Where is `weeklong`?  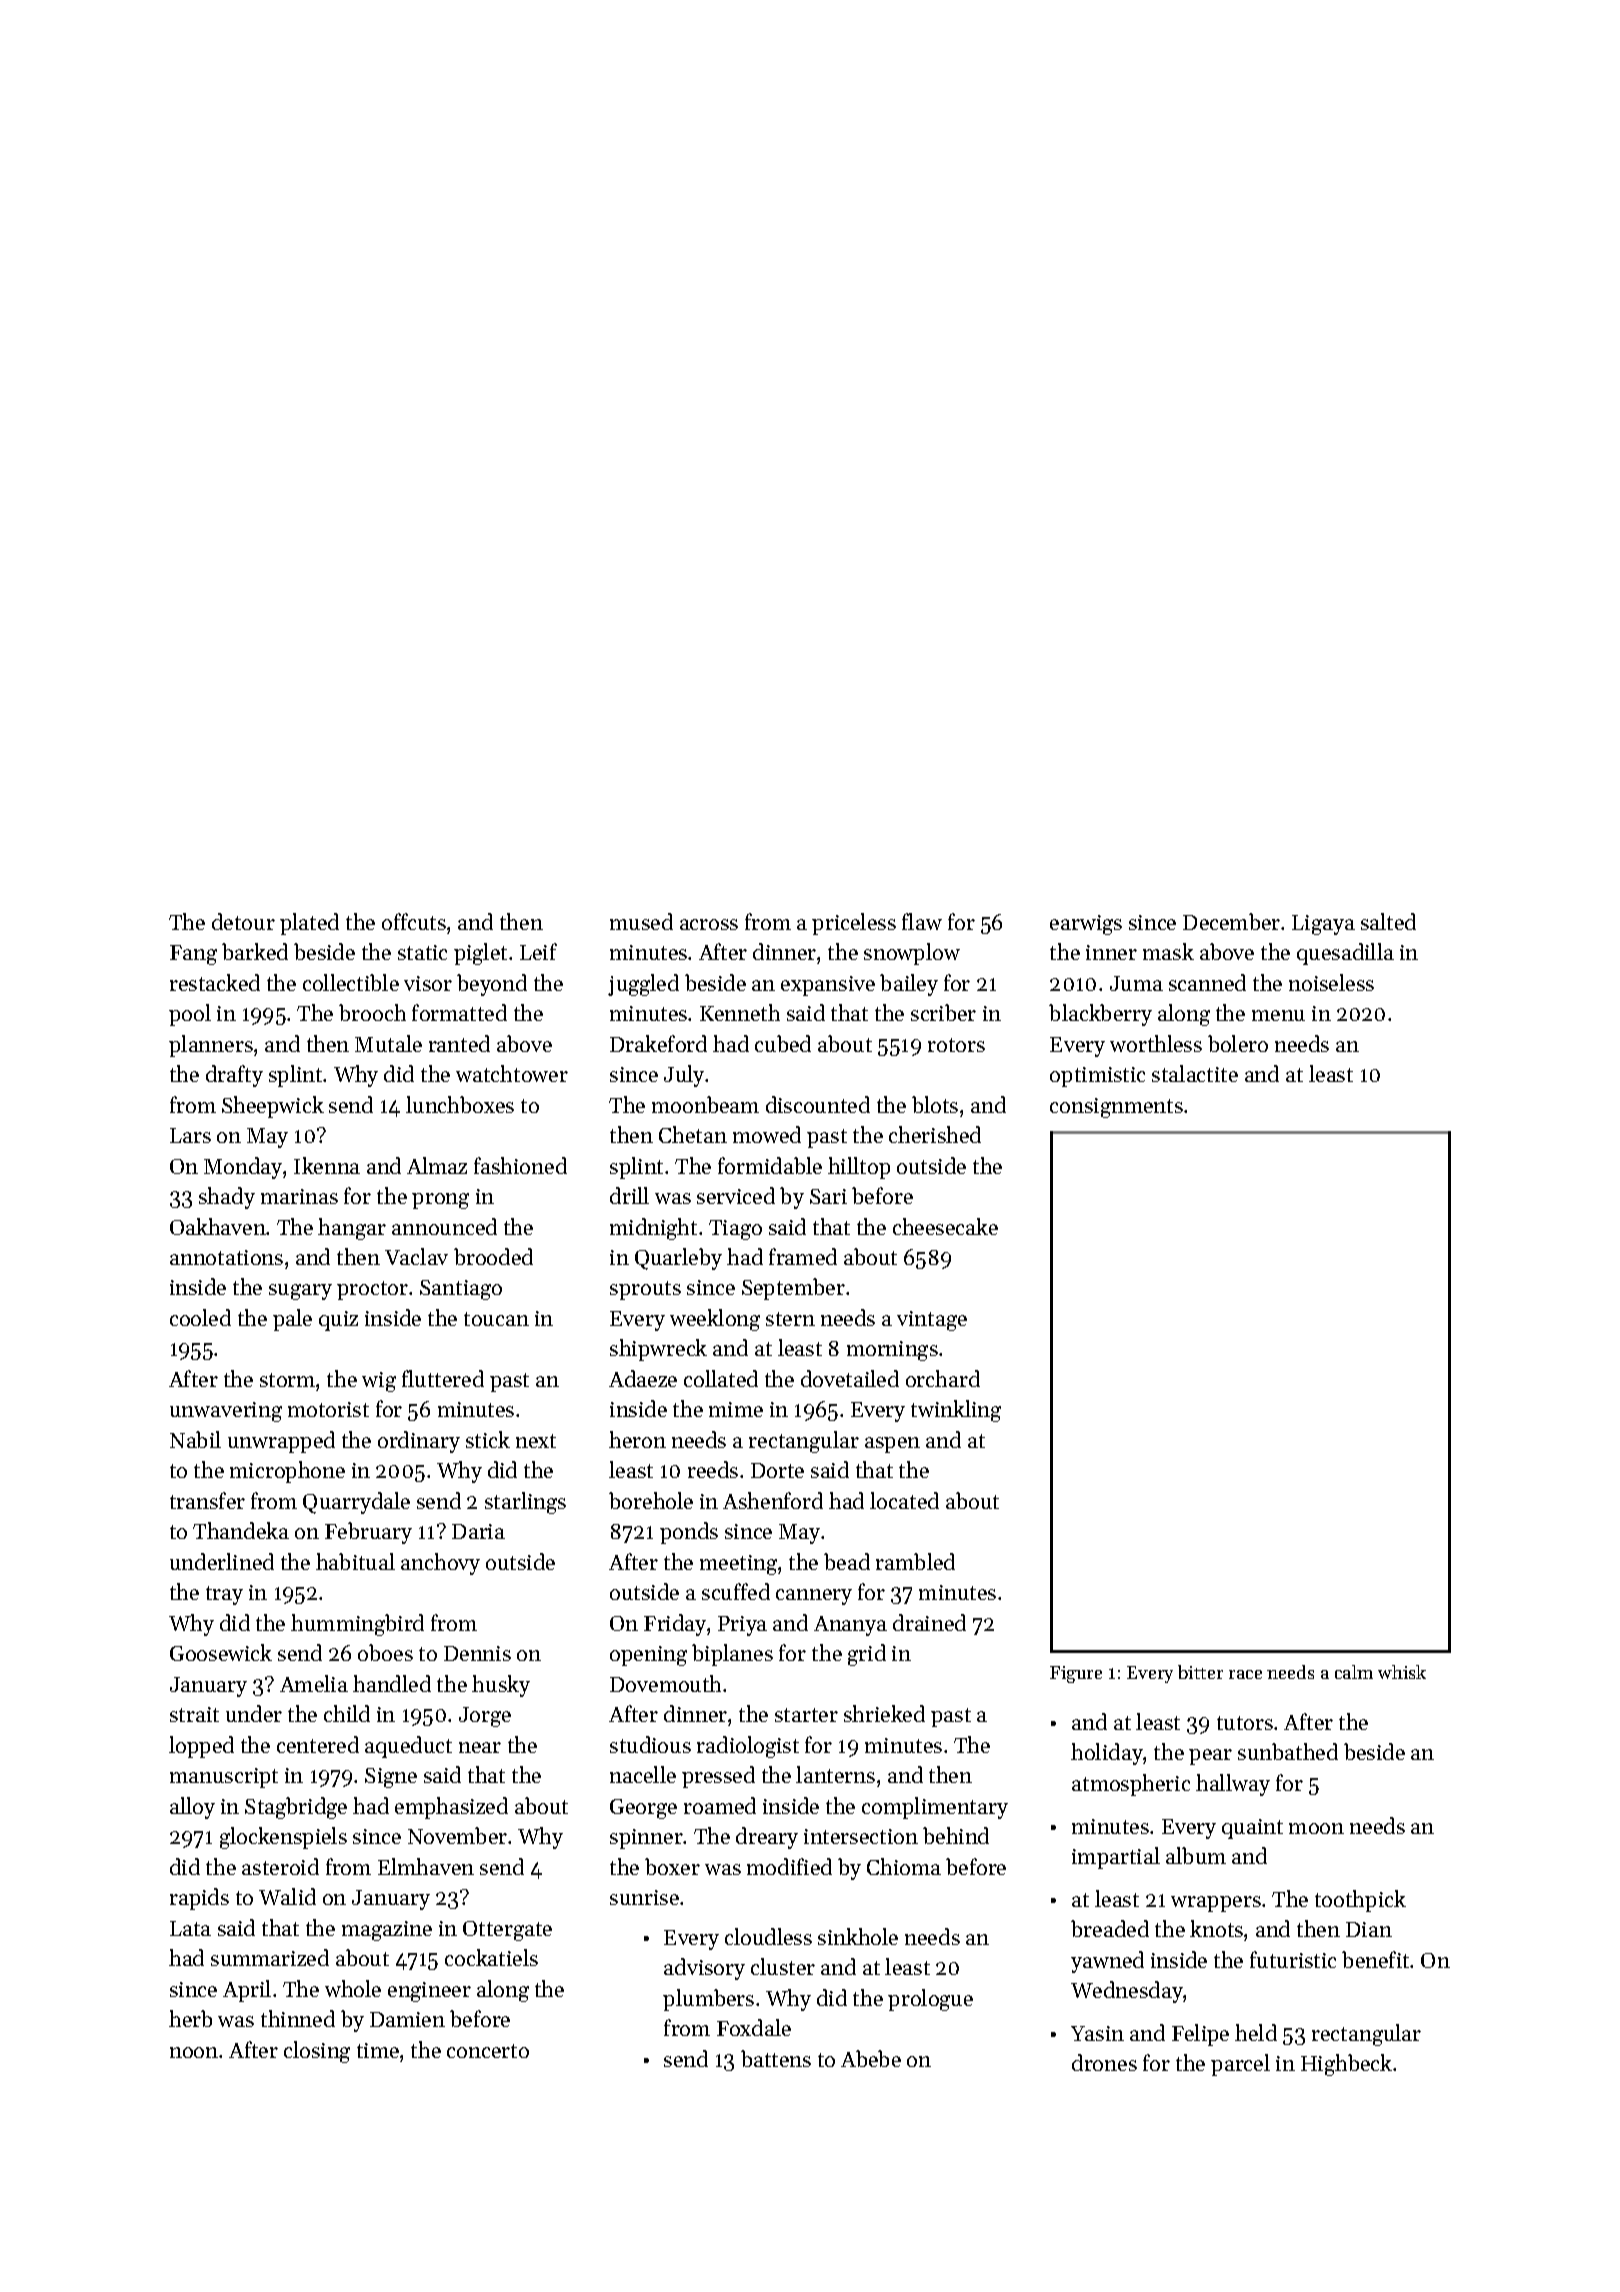
weeklong is located at coordinates (715, 1320).
